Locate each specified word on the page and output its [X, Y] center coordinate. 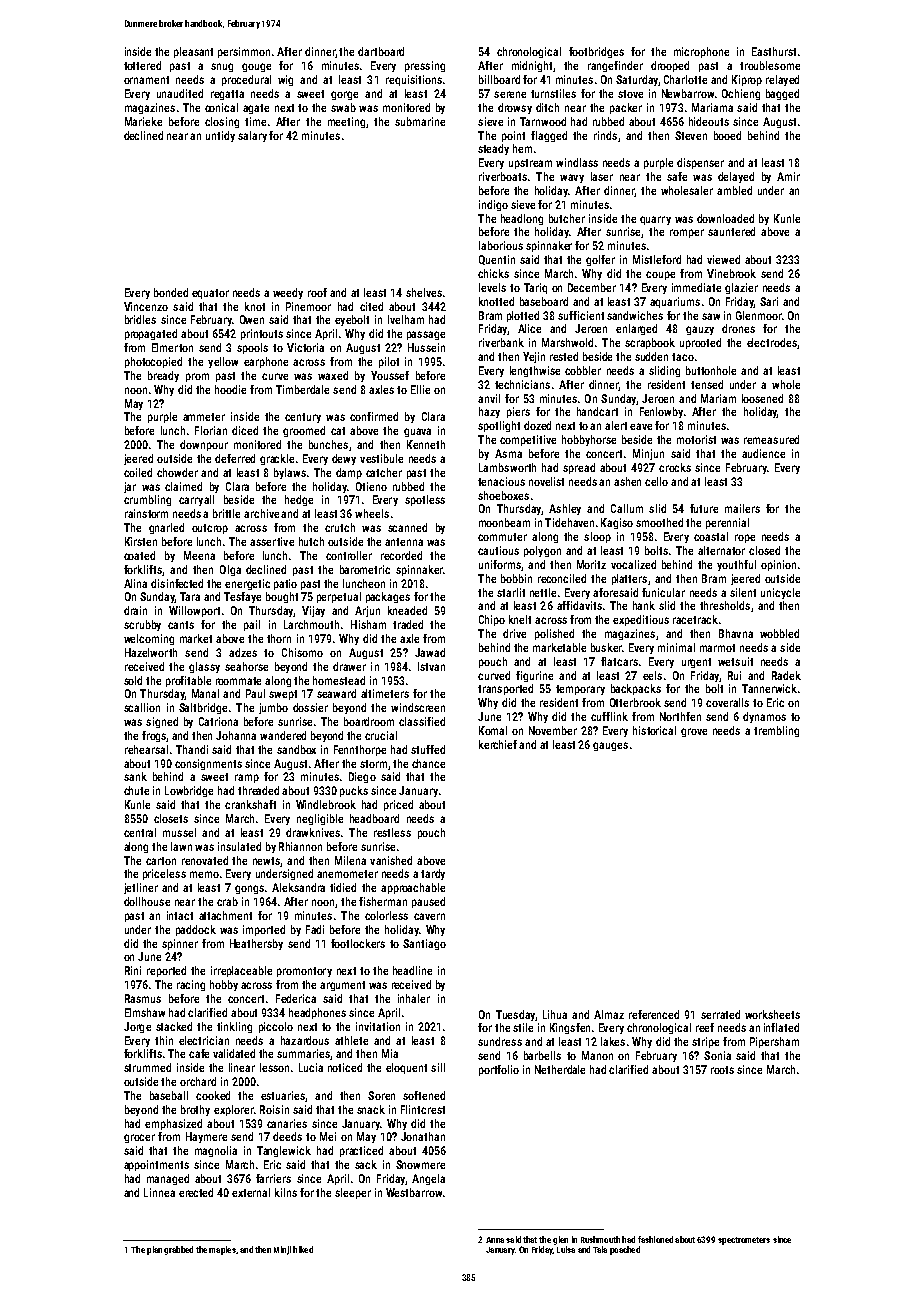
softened [424, 1095]
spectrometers [744, 1241]
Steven [691, 135]
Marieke [143, 121]
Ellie [420, 389]
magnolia [216, 1151]
